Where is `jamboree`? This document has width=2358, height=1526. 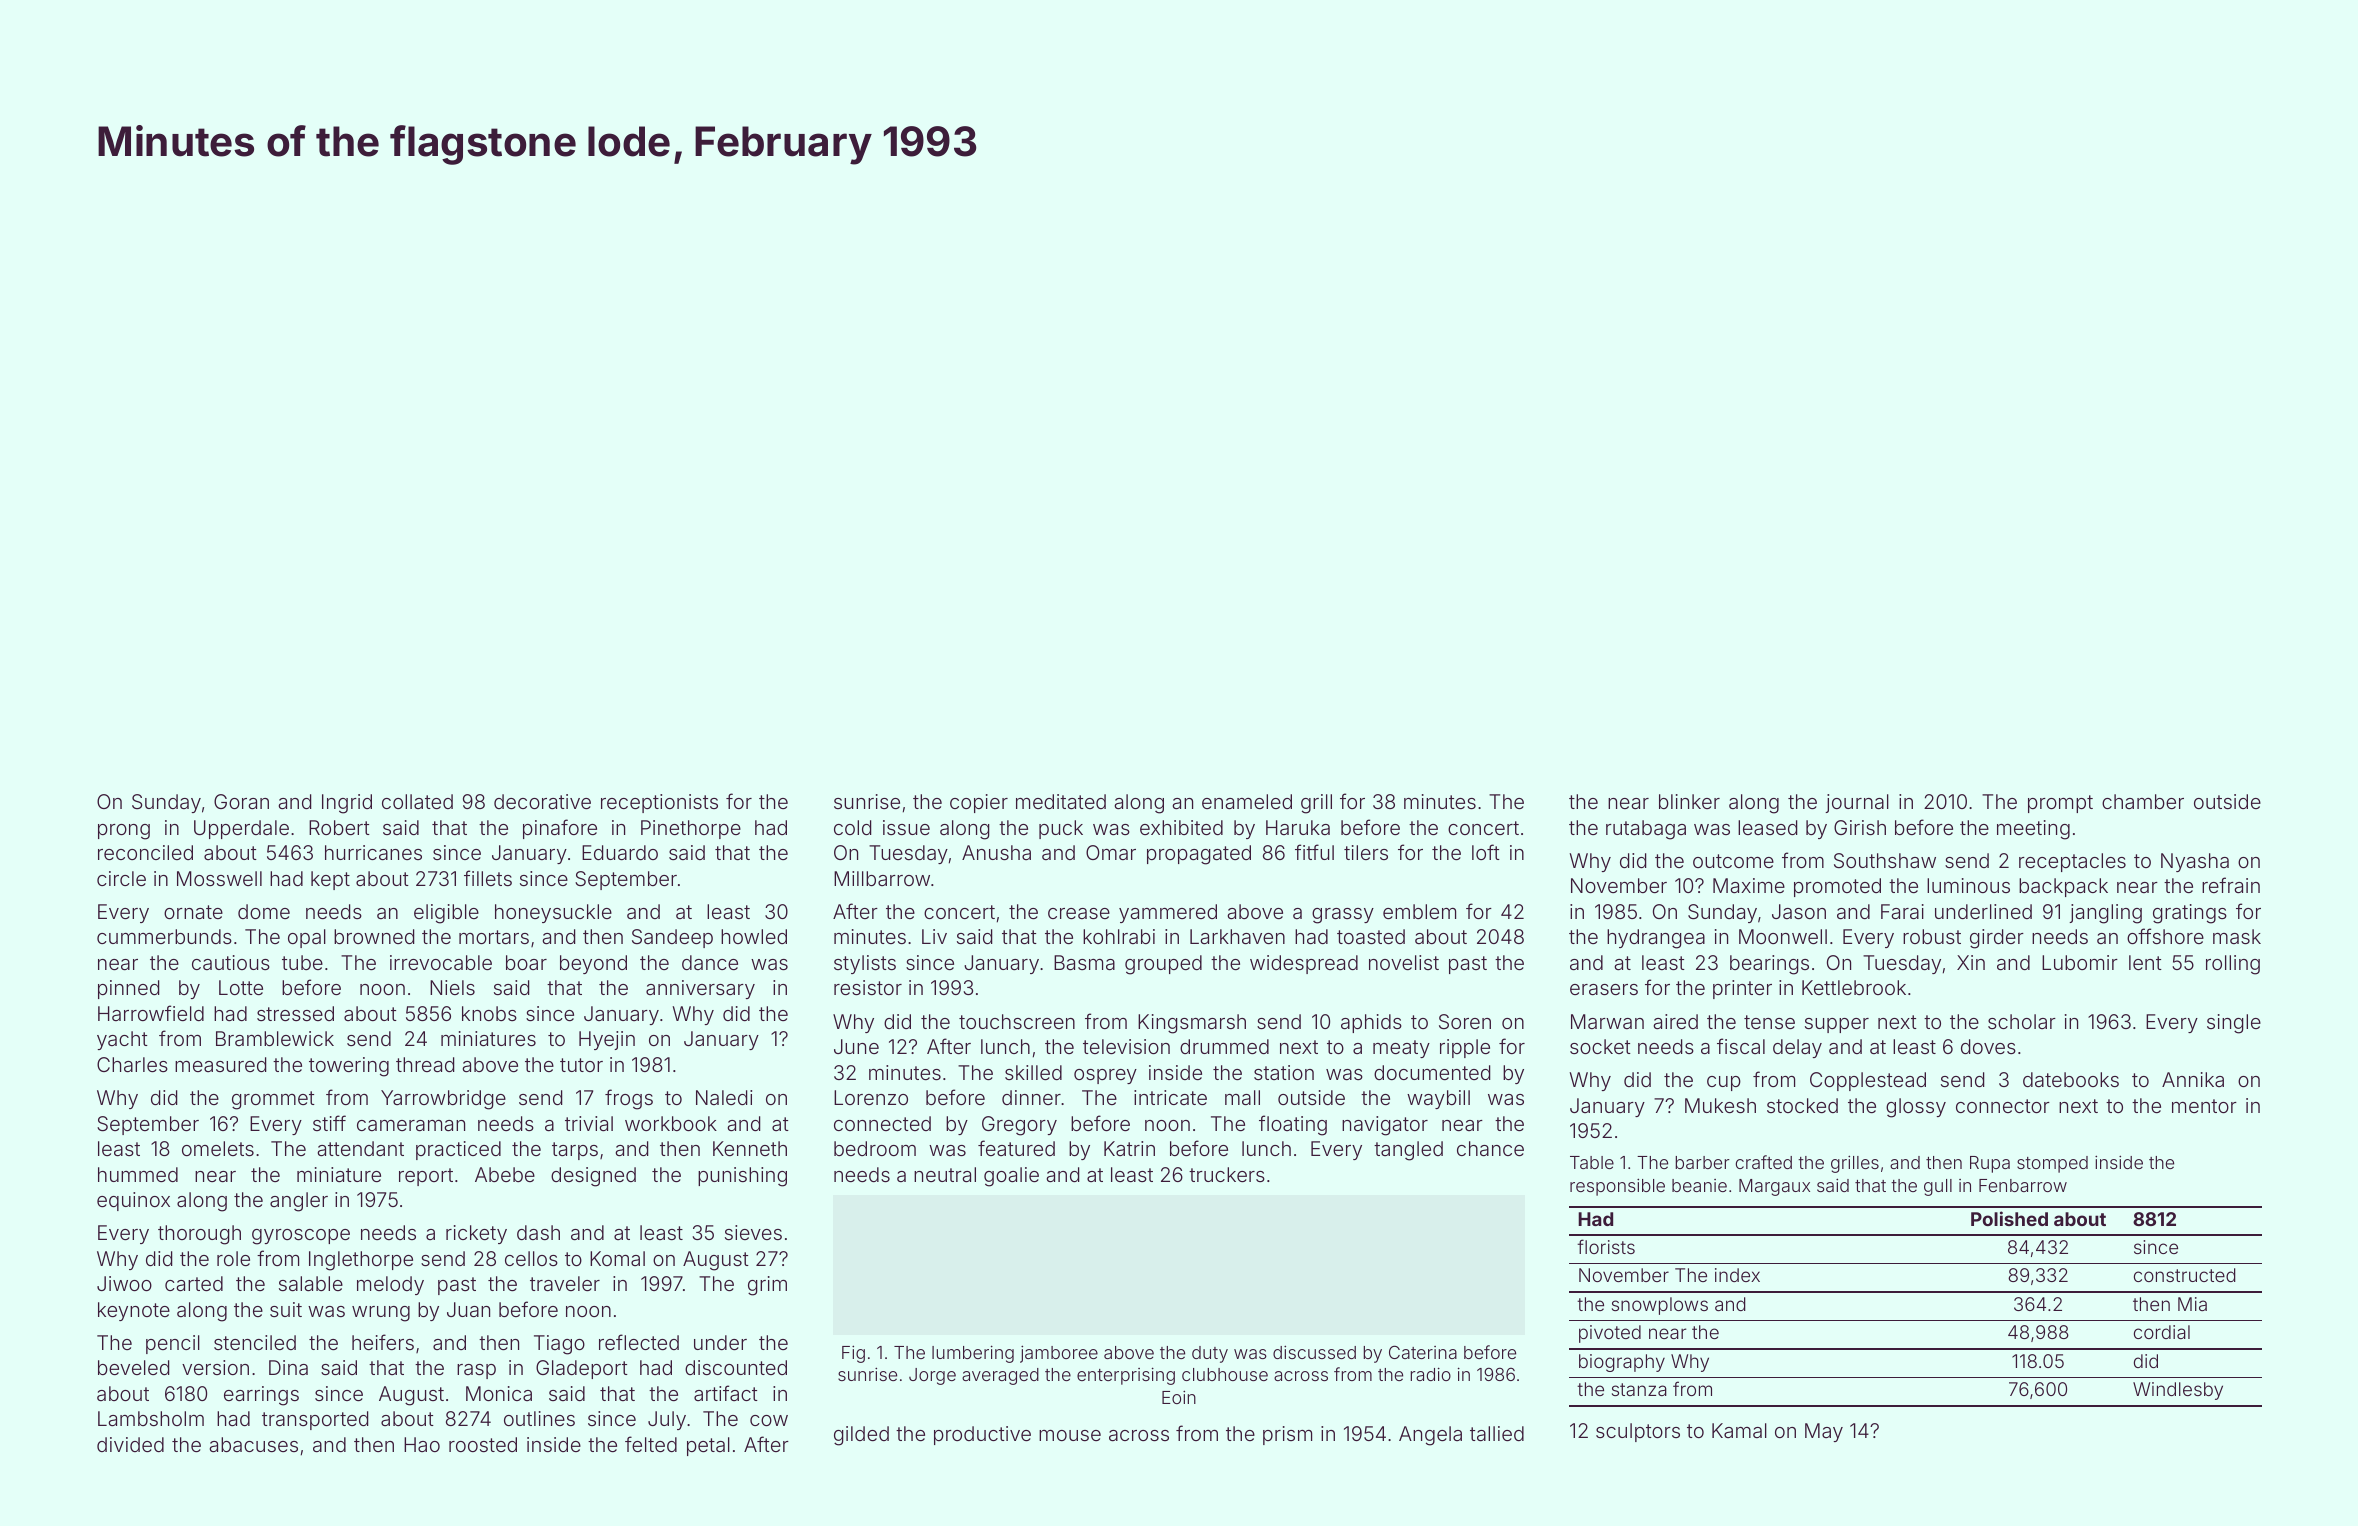 jamboree is located at coordinates (1059, 1354).
